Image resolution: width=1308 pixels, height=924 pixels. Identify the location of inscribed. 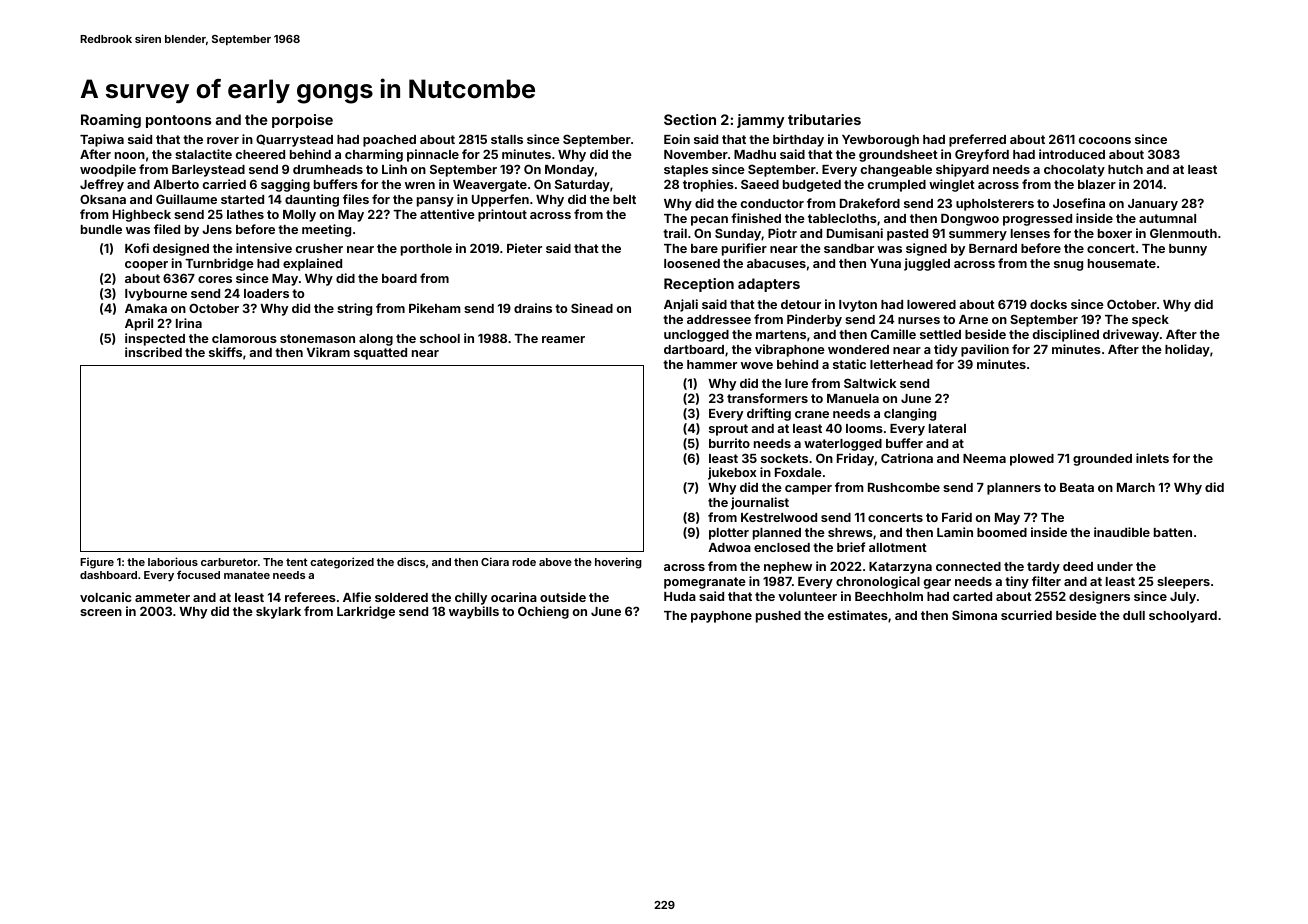
(153, 352).
